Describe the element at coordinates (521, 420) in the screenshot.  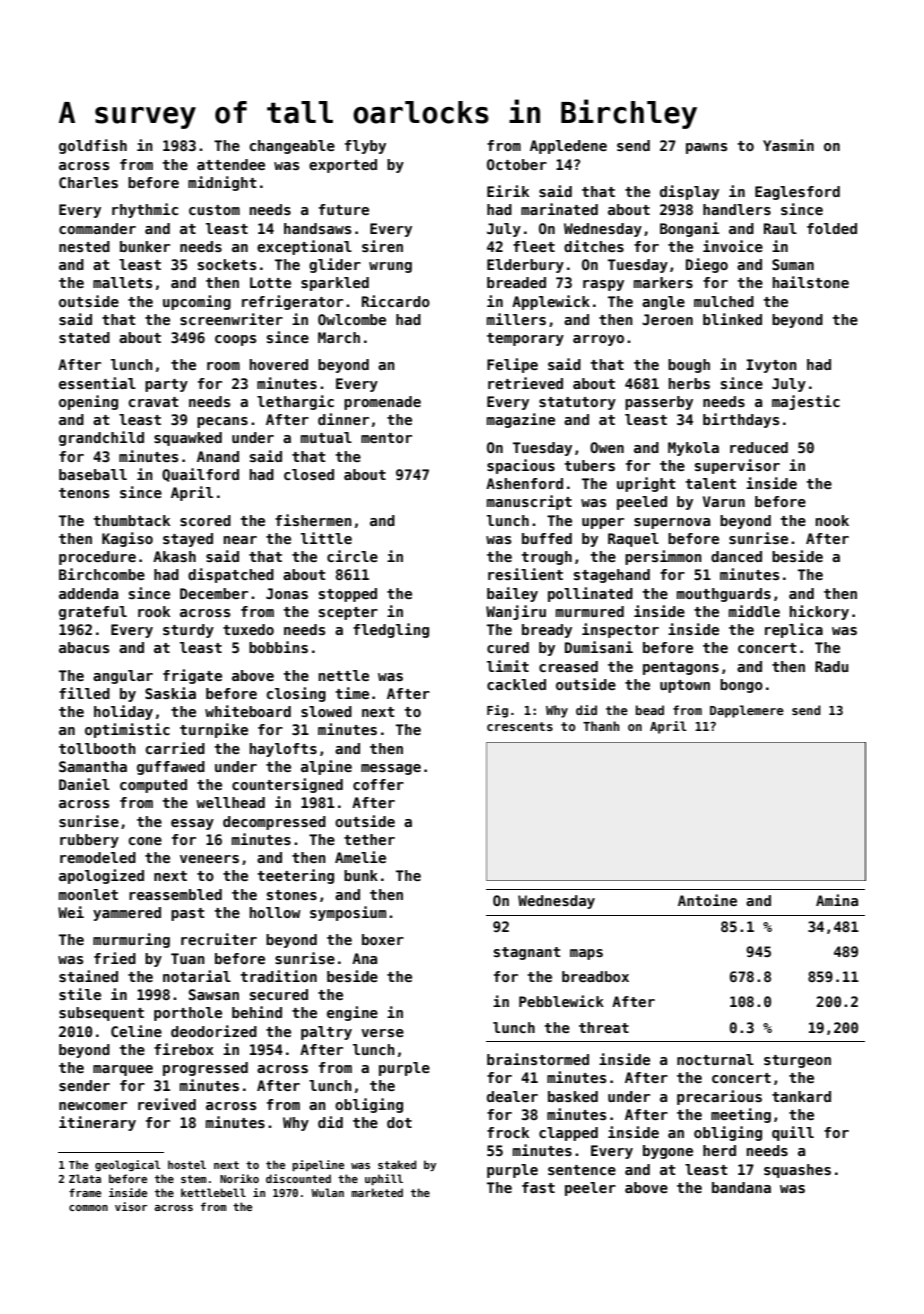
I see `magazine` at that location.
